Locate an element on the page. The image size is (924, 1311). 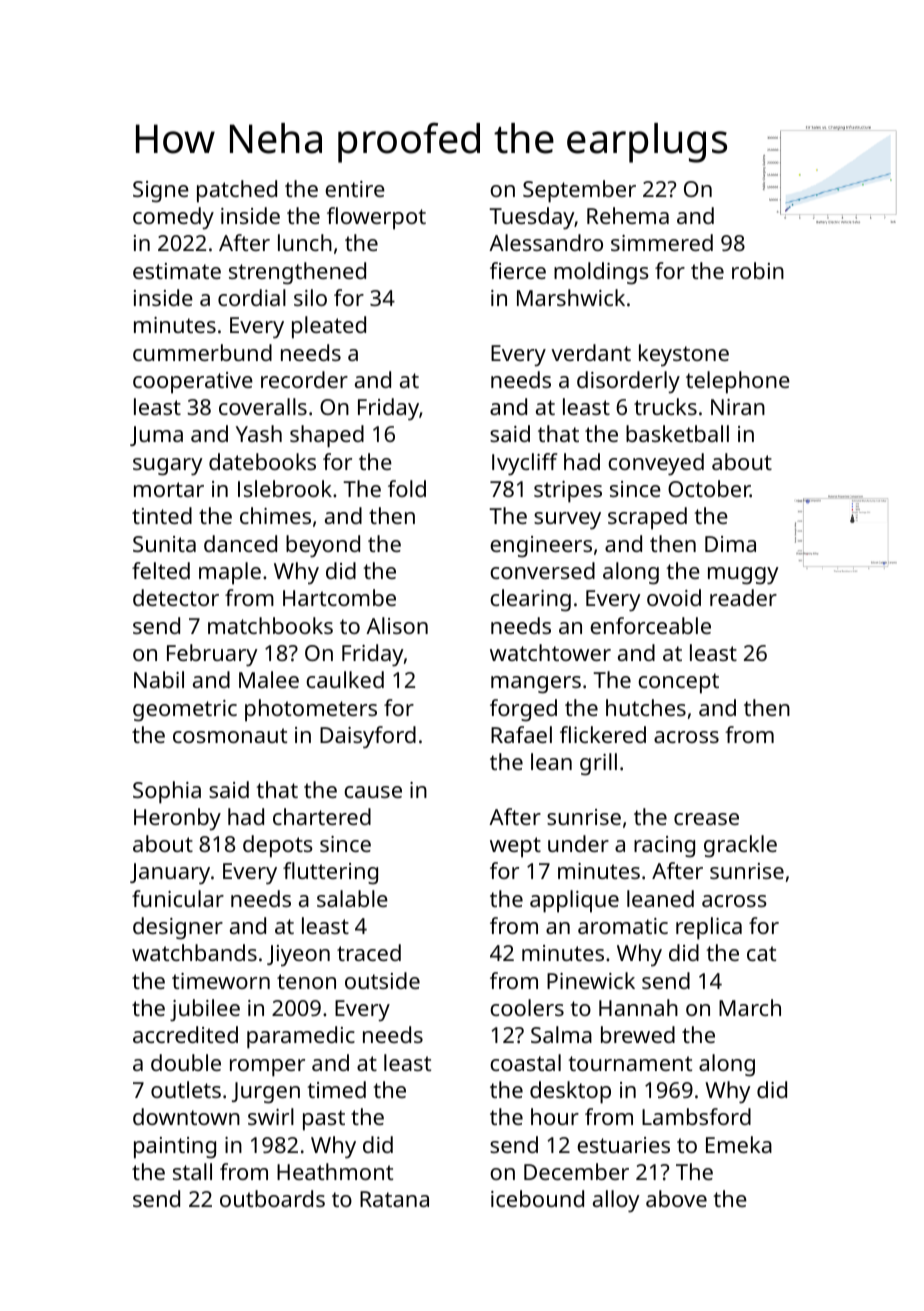
racing is located at coordinates (664, 847).
